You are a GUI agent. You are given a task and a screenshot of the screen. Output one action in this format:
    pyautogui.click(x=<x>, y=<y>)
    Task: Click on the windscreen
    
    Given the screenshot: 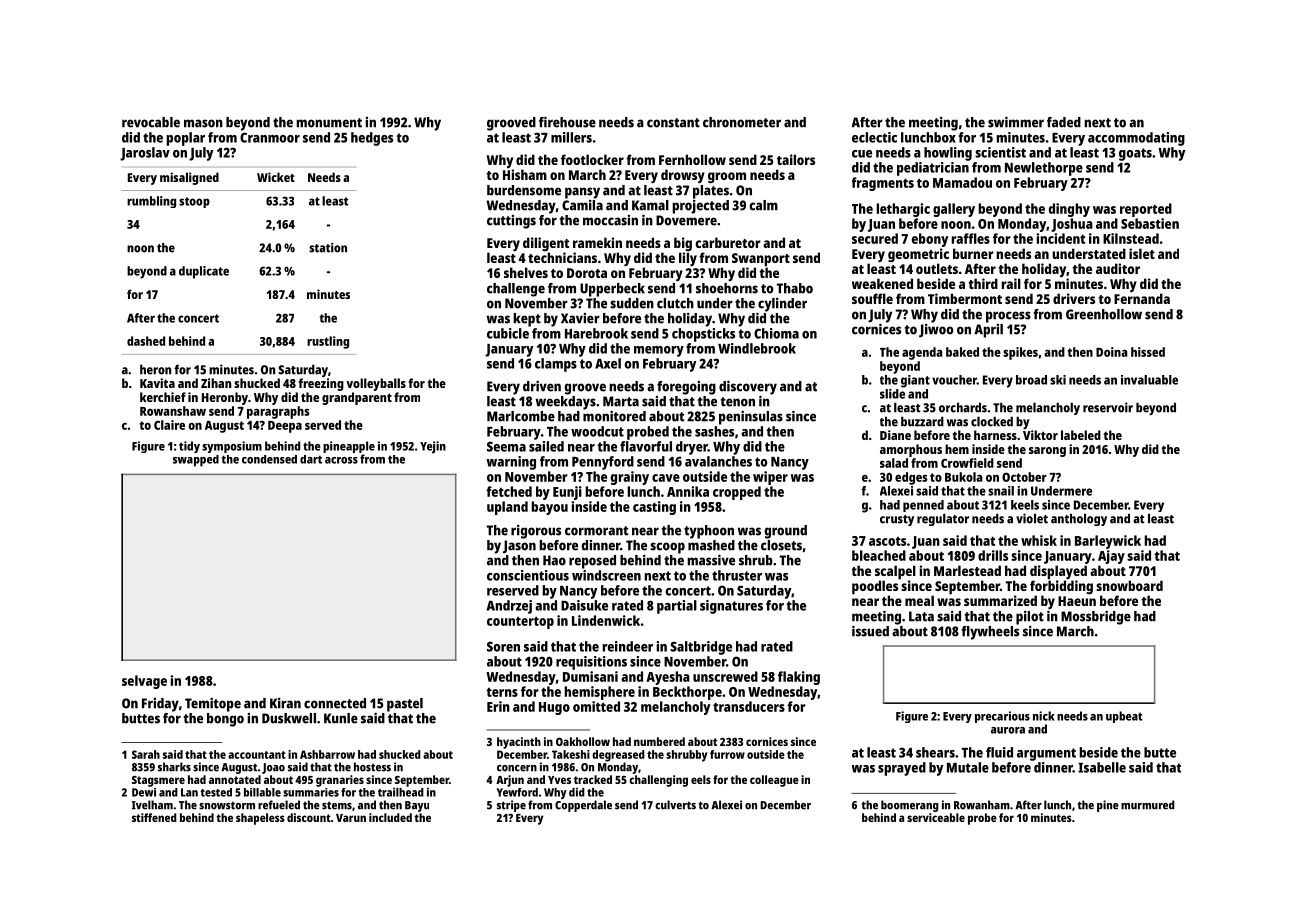 What is the action you would take?
    pyautogui.click(x=606, y=575)
